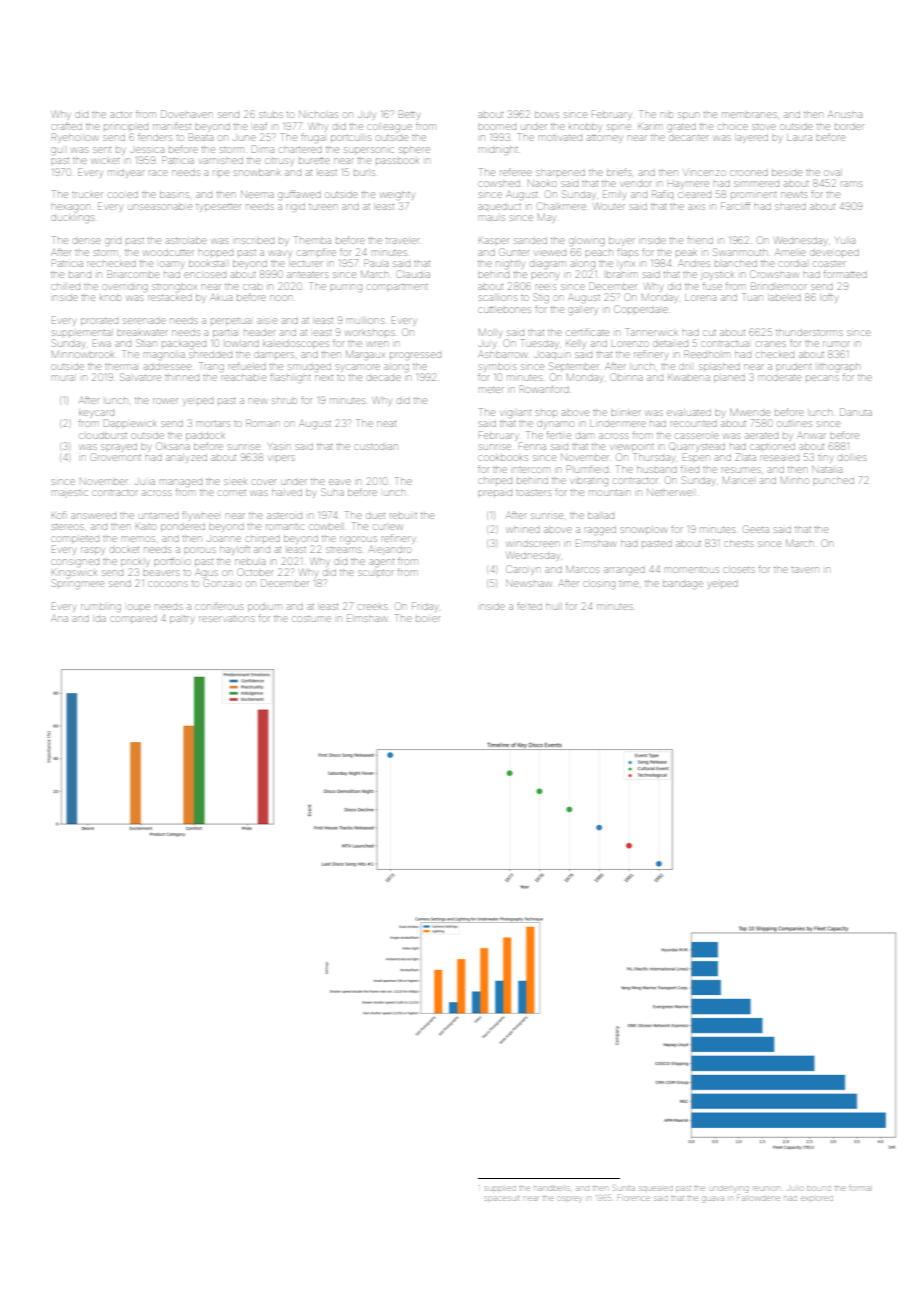 This screenshot has height=1308, width=924. What do you see at coordinates (182, 377) in the screenshot?
I see `thinned` at bounding box center [182, 377].
